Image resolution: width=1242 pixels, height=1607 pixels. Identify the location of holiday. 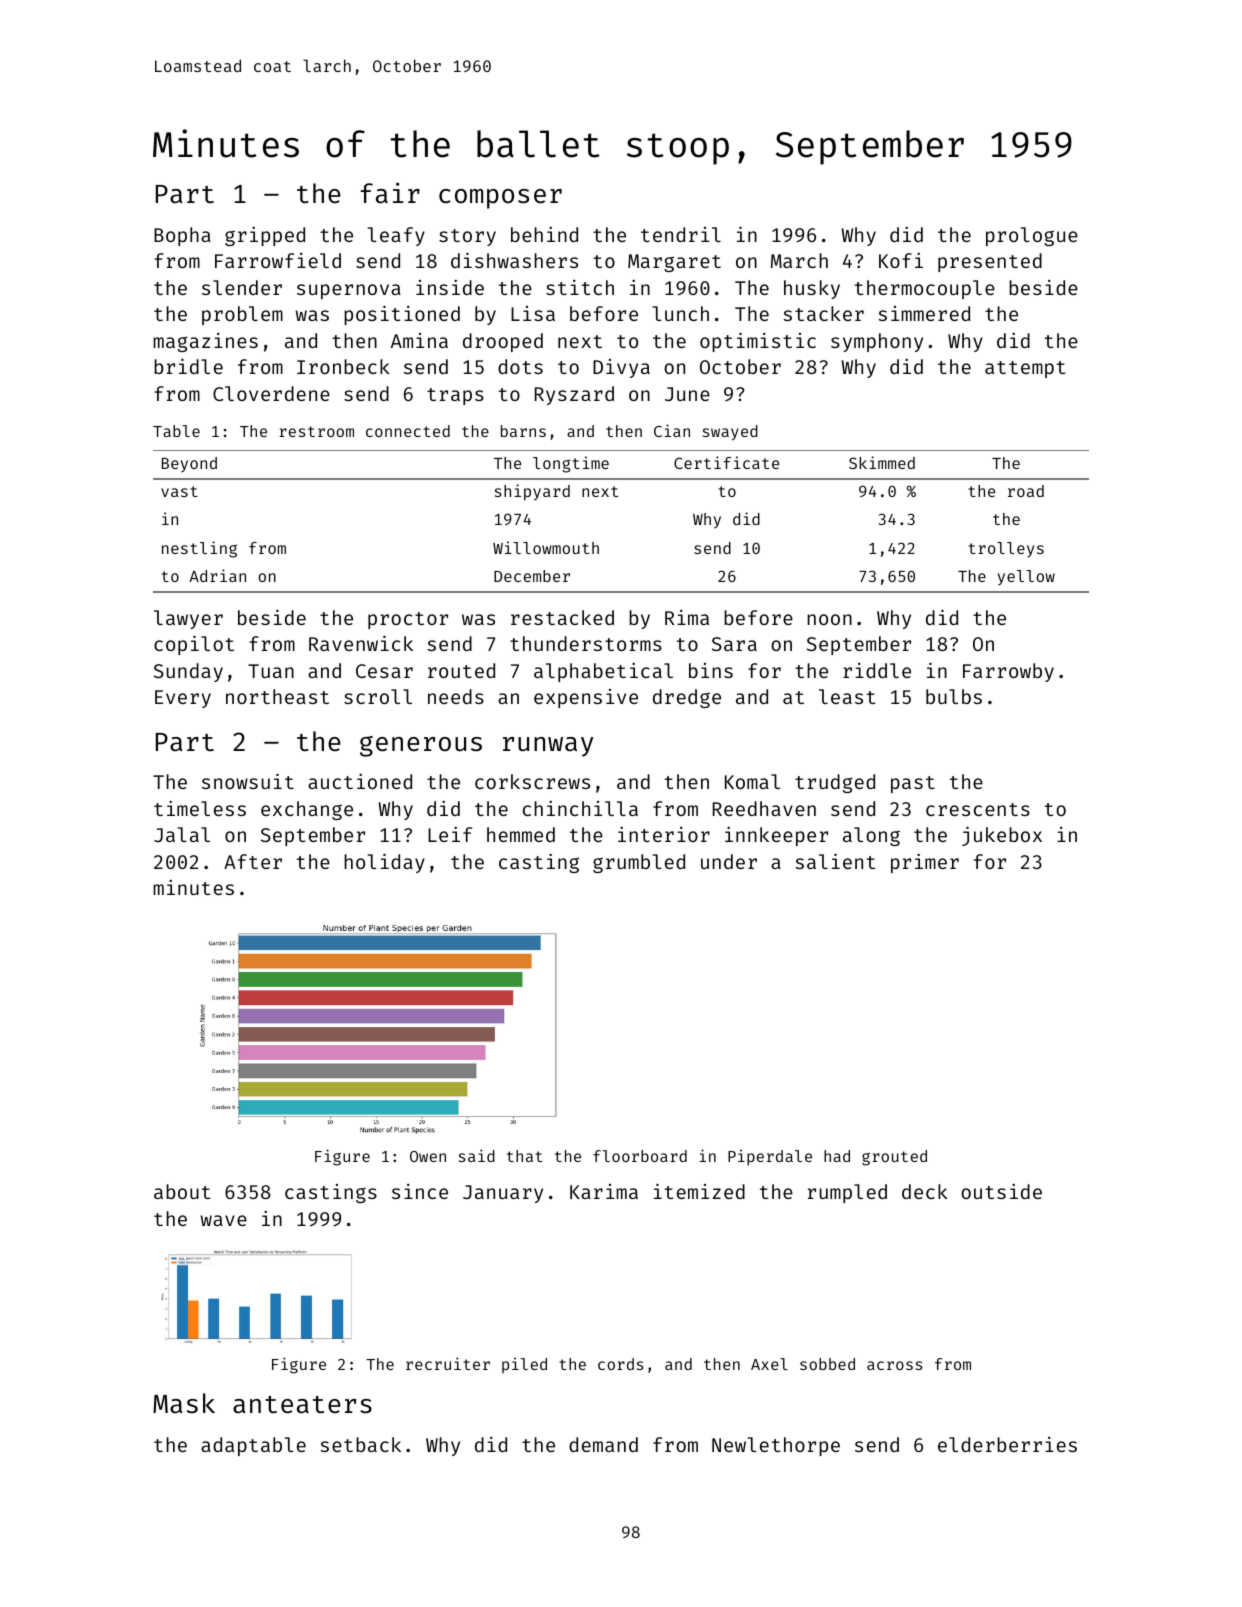
(384, 863).
